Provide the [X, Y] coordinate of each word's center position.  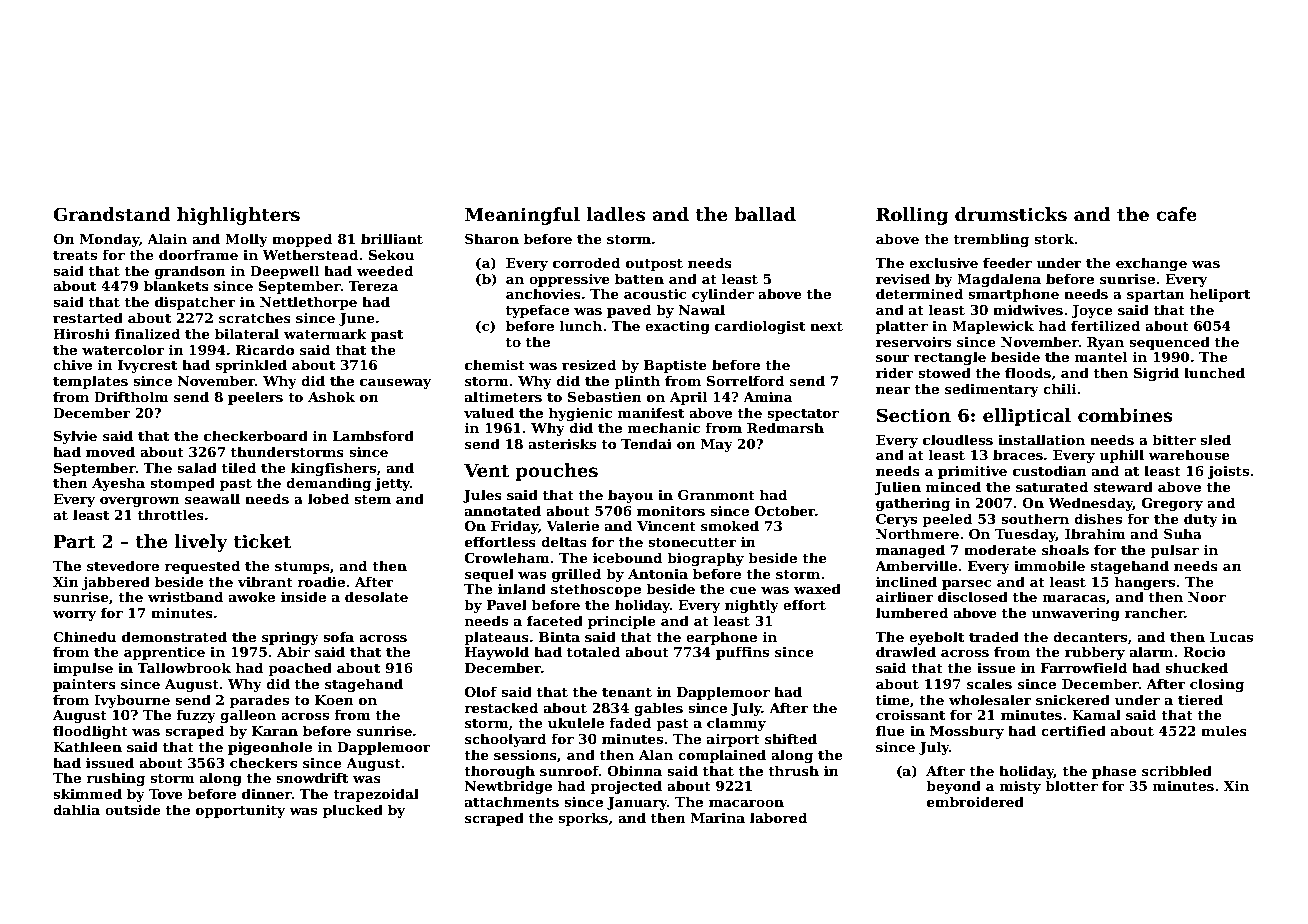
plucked [353, 811]
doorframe [198, 254]
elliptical [1027, 417]
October [785, 510]
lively [201, 543]
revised [903, 278]
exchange [1151, 264]
